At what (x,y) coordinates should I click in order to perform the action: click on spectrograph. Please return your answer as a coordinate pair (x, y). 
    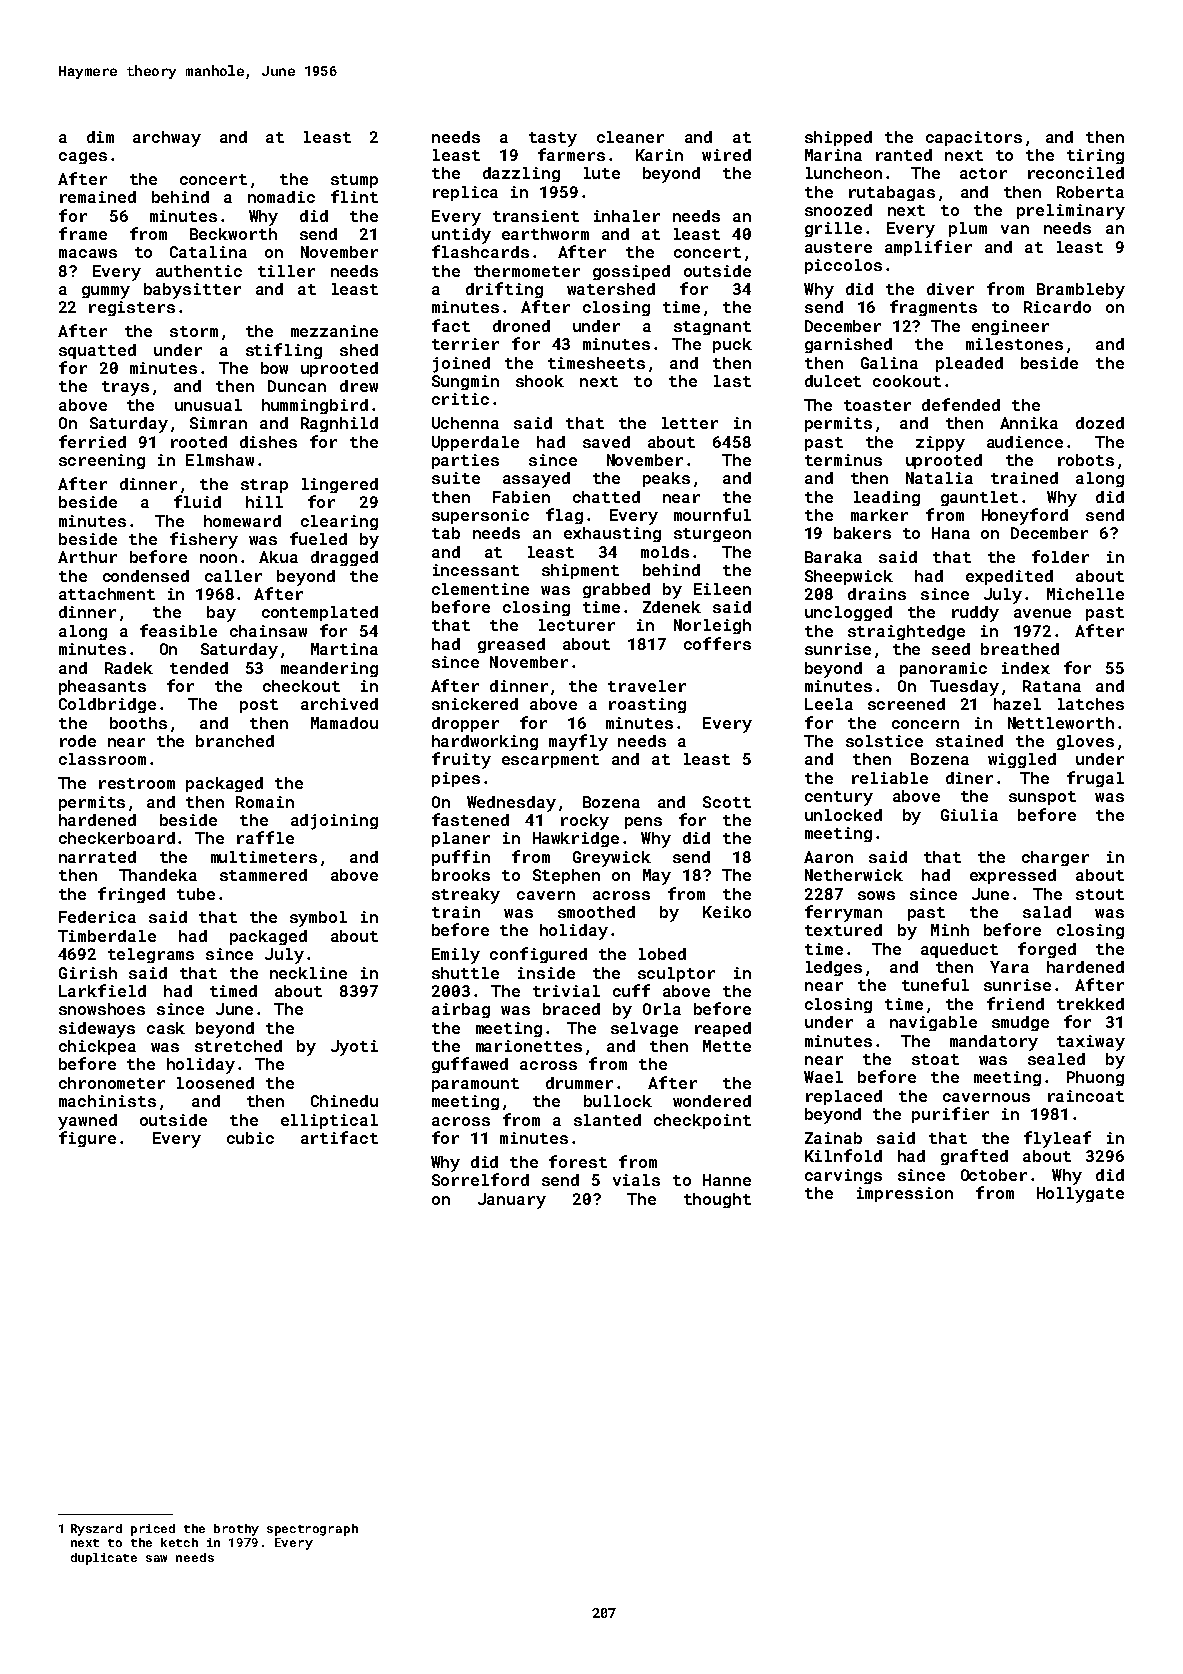
    Looking at the image, I should click on (312, 1530).
